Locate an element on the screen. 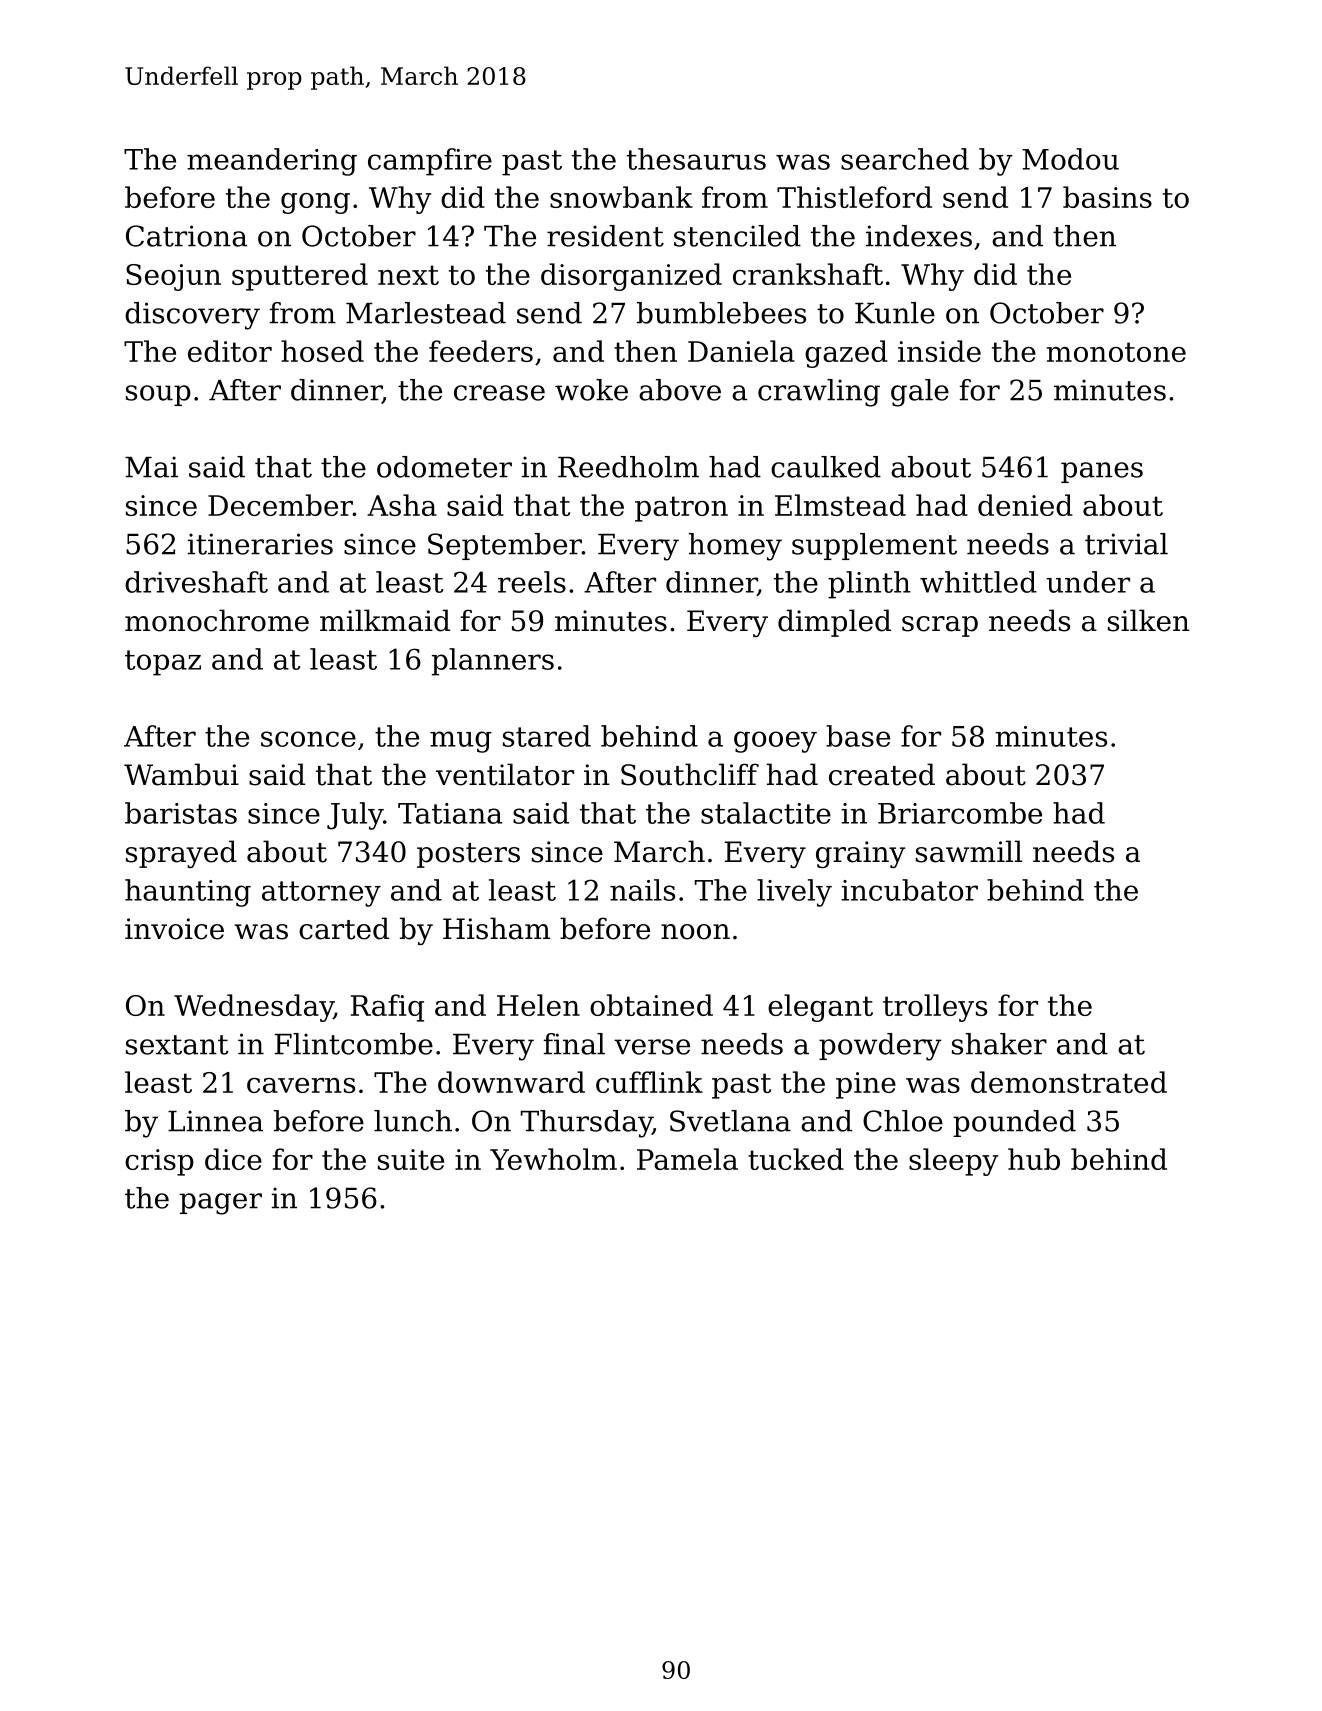 The image size is (1322, 1711). snowbank is located at coordinates (621, 197).
